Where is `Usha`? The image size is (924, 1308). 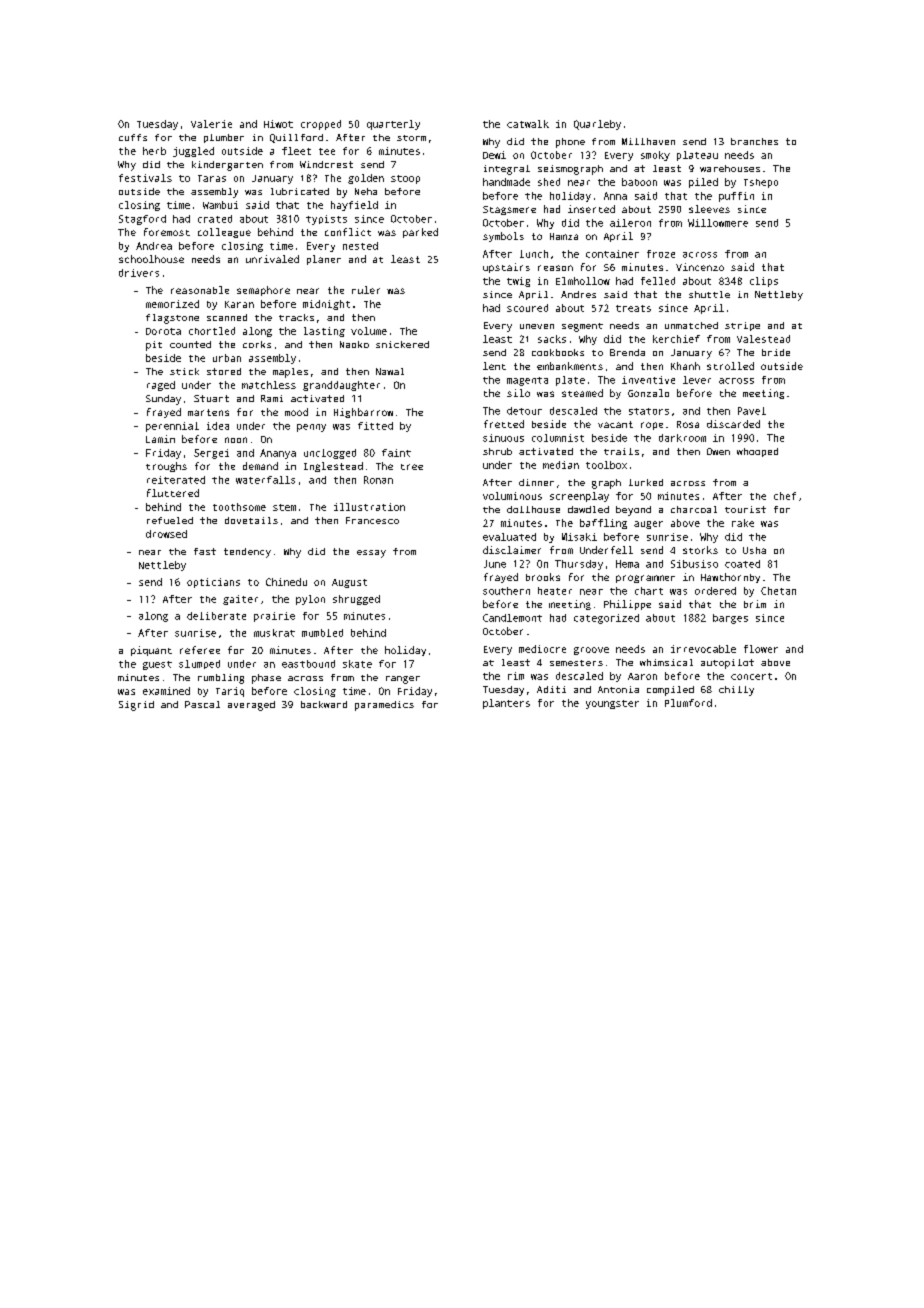 Usha is located at coordinates (754, 550).
